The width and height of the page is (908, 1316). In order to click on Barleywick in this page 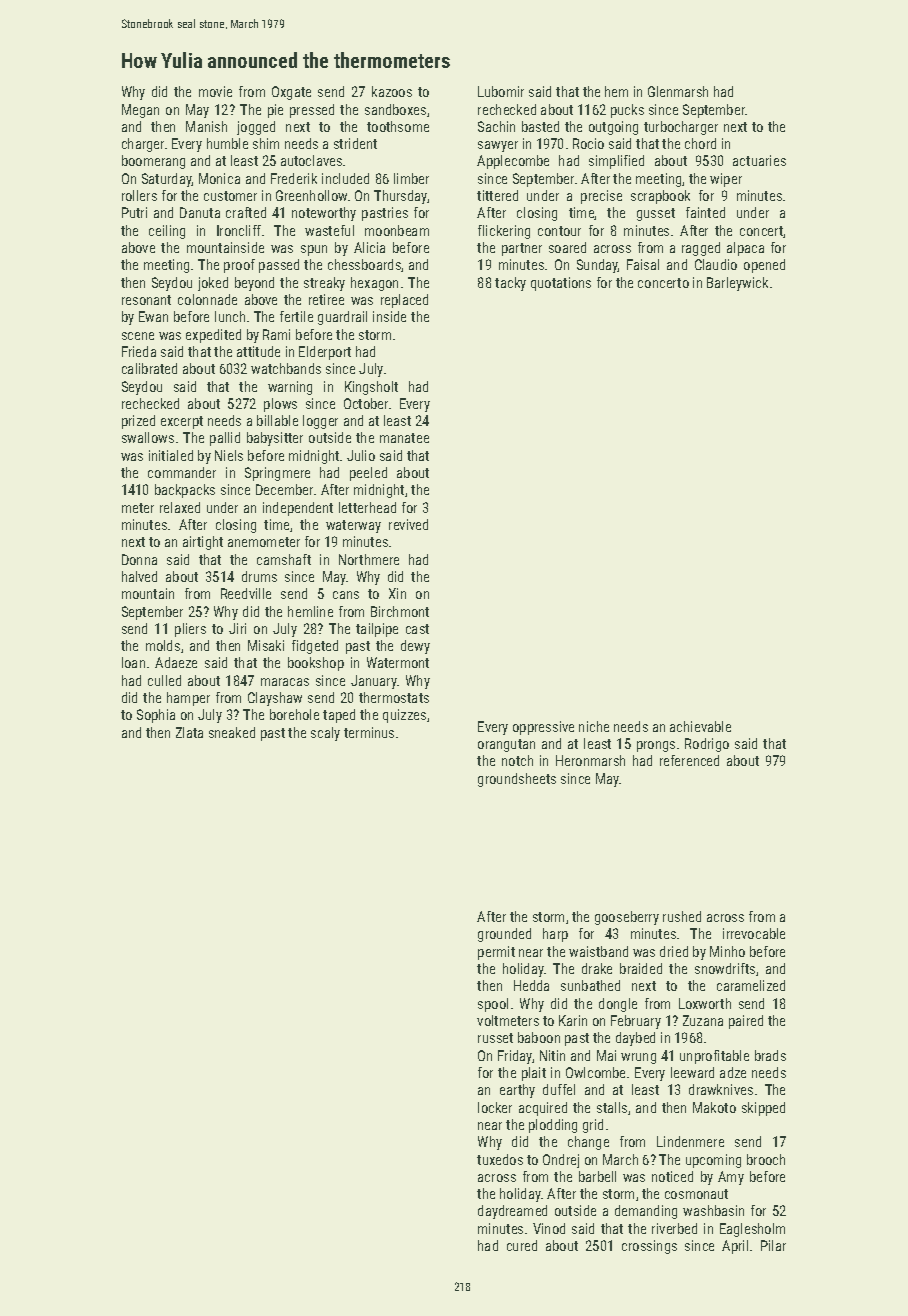, I will do `click(737, 284)`.
